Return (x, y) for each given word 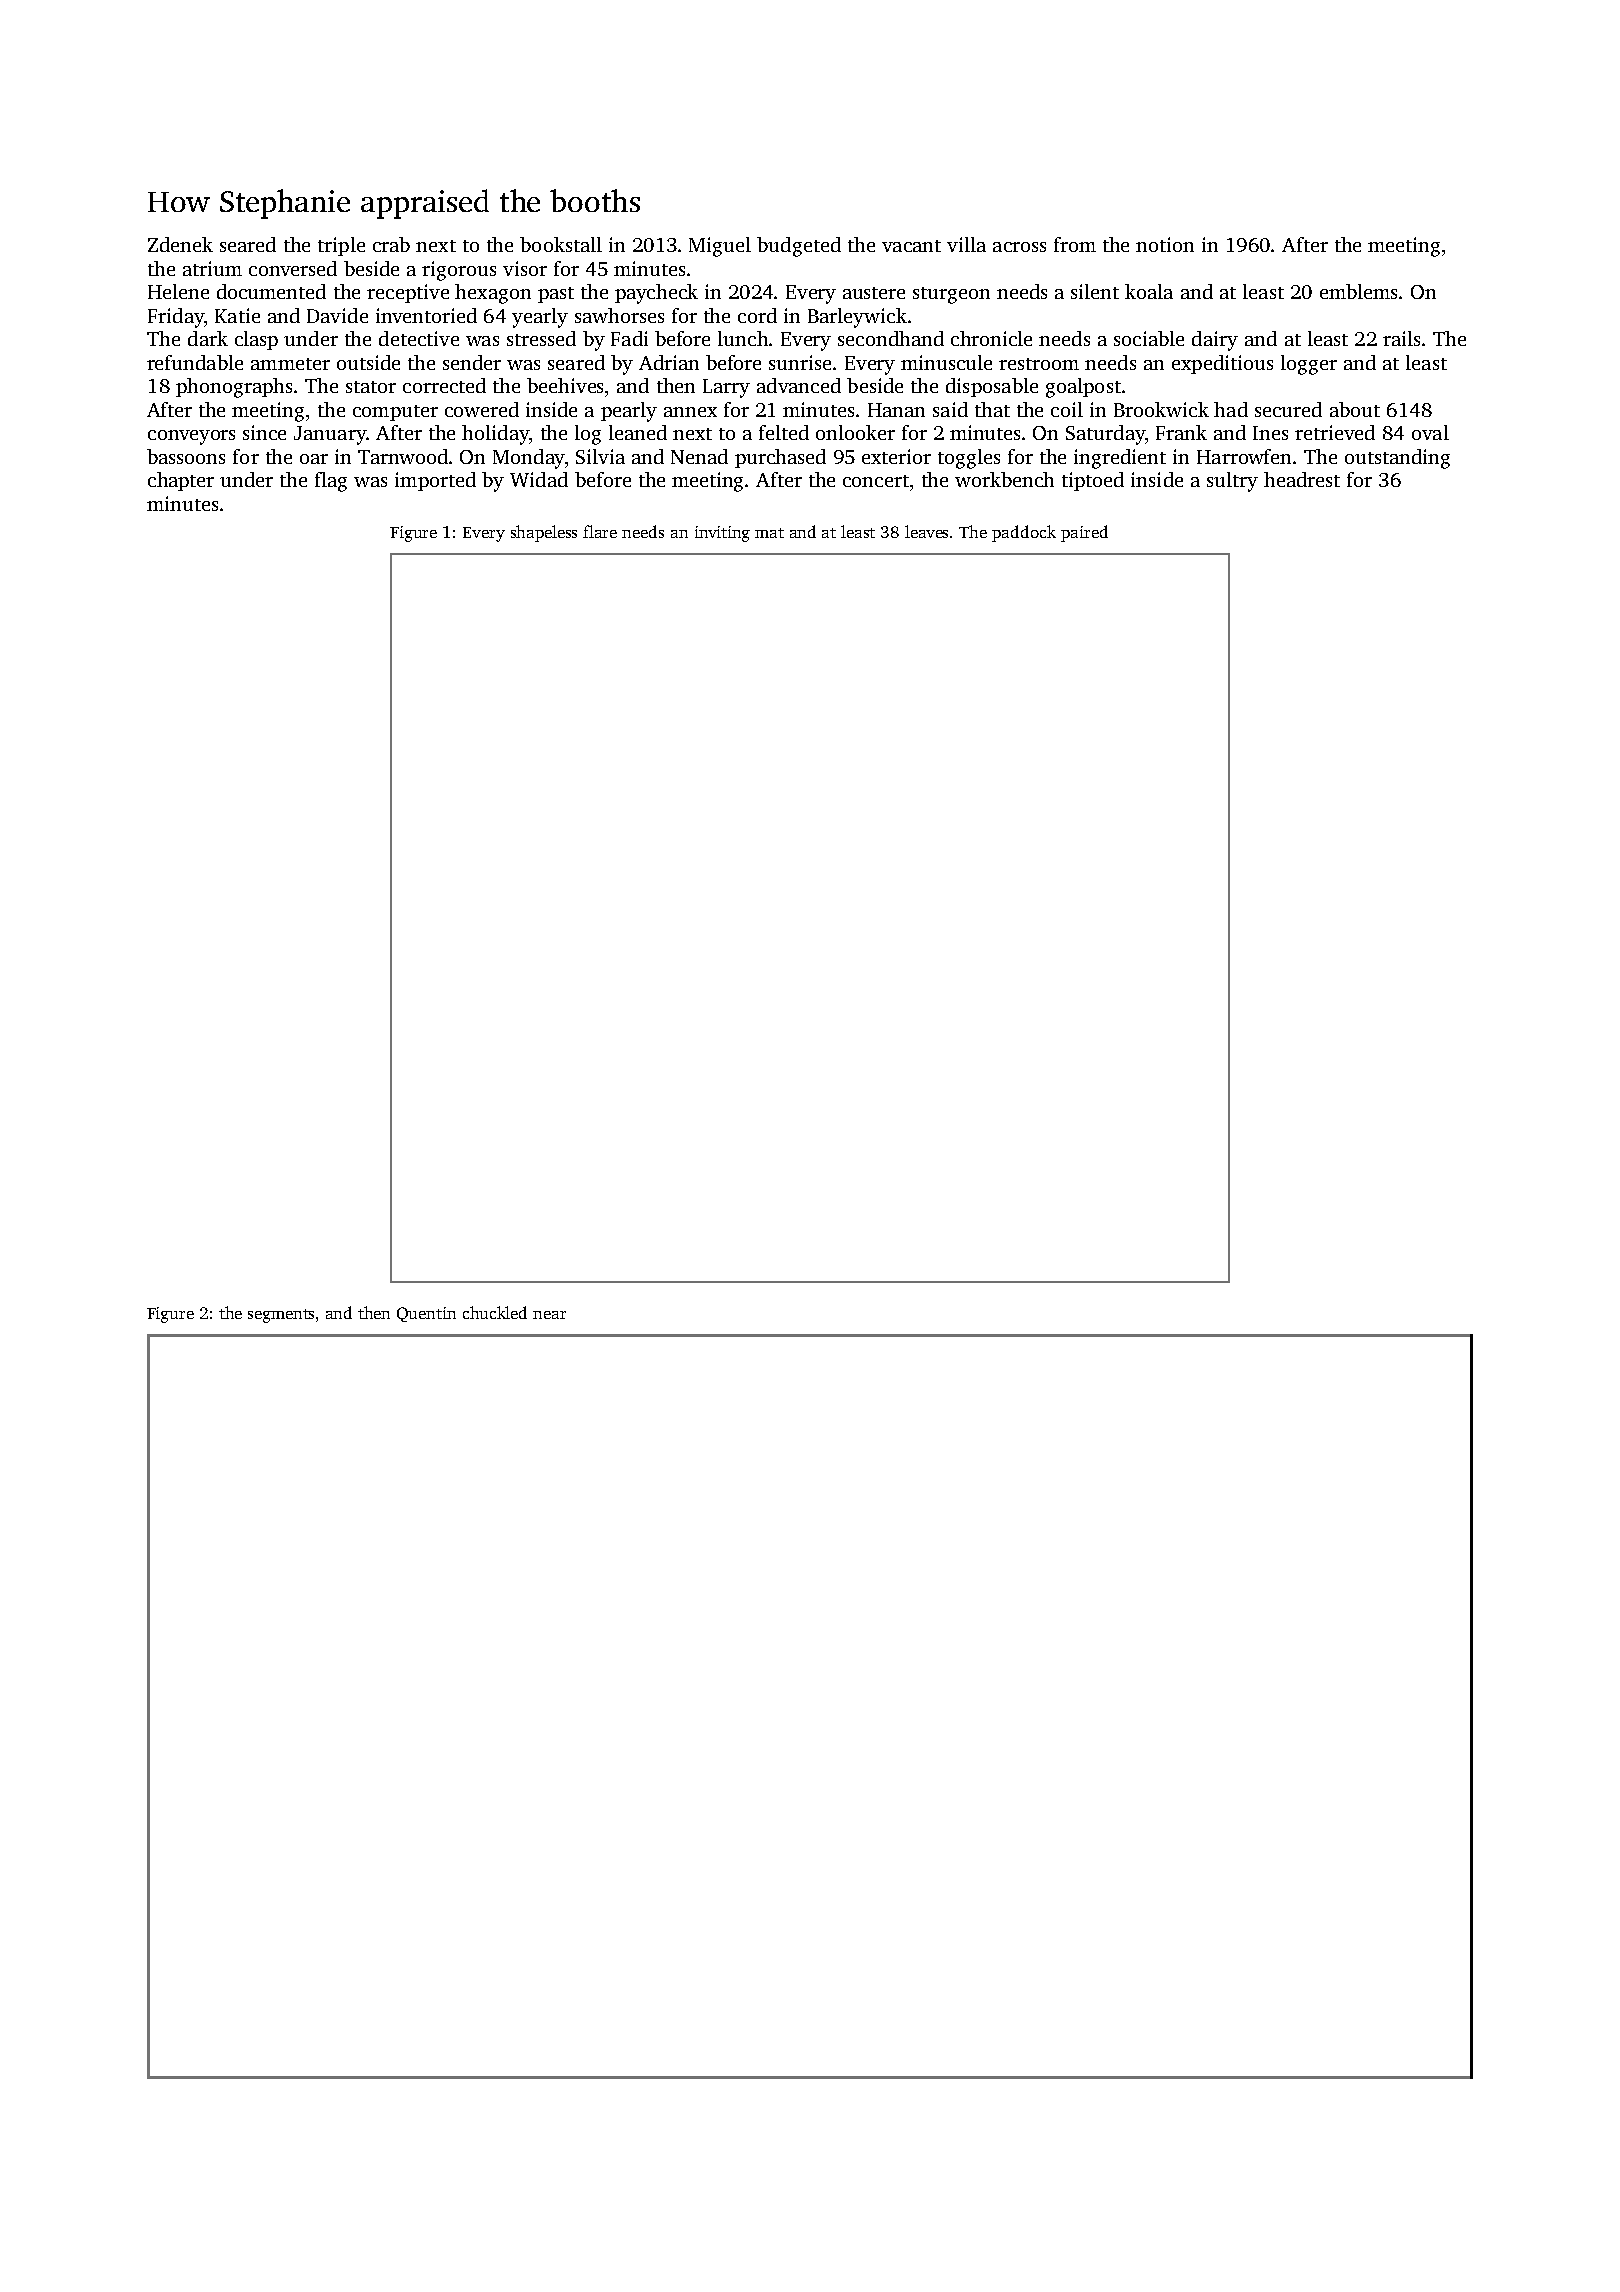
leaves (926, 531)
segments (281, 1316)
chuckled (495, 1312)
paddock (1024, 533)
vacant (911, 246)
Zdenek (180, 244)
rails (1401, 338)
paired (1084, 533)
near (549, 1315)
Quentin (426, 1314)
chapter (181, 481)
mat (769, 533)
